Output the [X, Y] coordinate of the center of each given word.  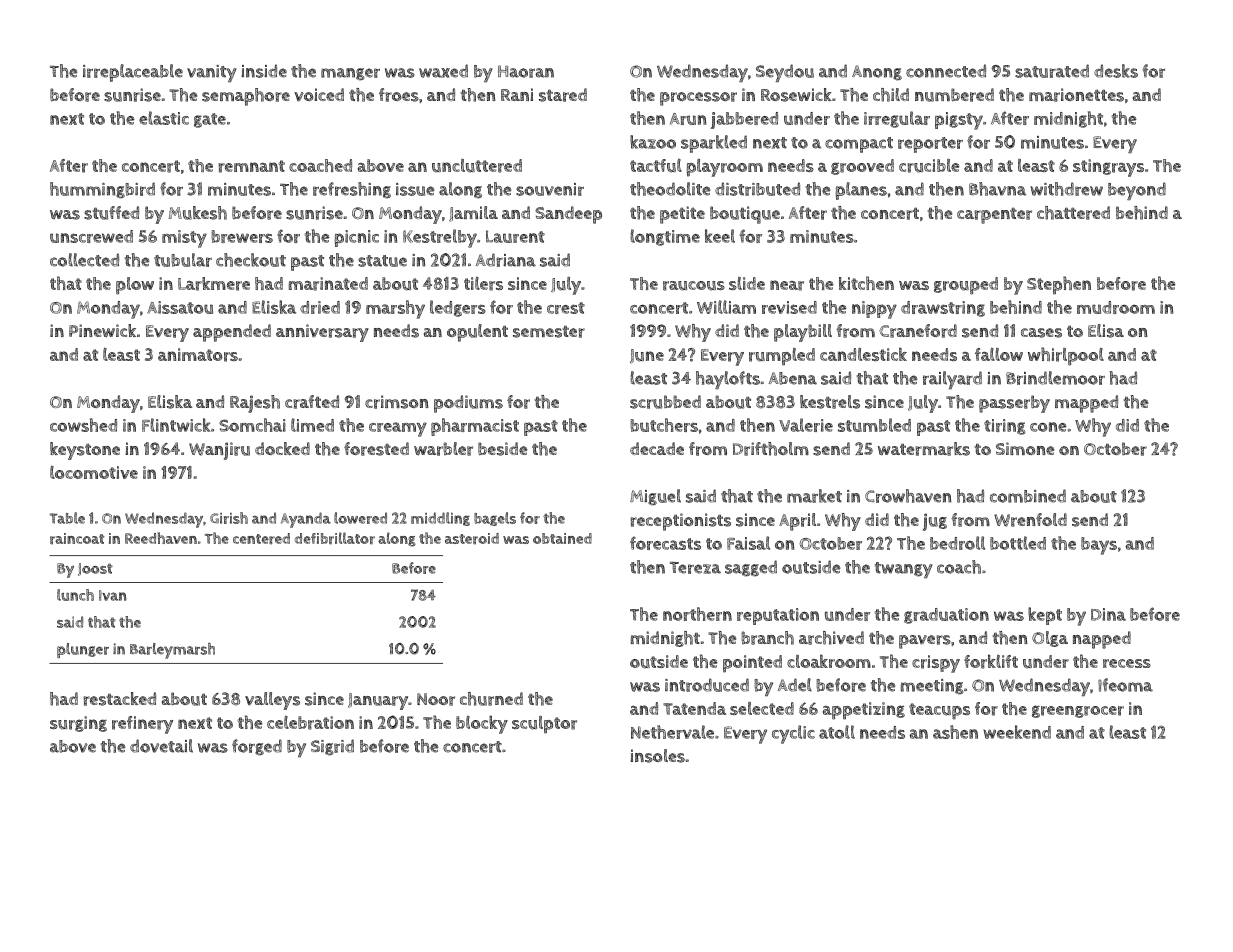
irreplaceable [133, 73]
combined [1028, 496]
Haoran [526, 71]
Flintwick [176, 425]
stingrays [1108, 168]
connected [946, 71]
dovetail [161, 746]
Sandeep [568, 215]
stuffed [111, 213]
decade [657, 448]
